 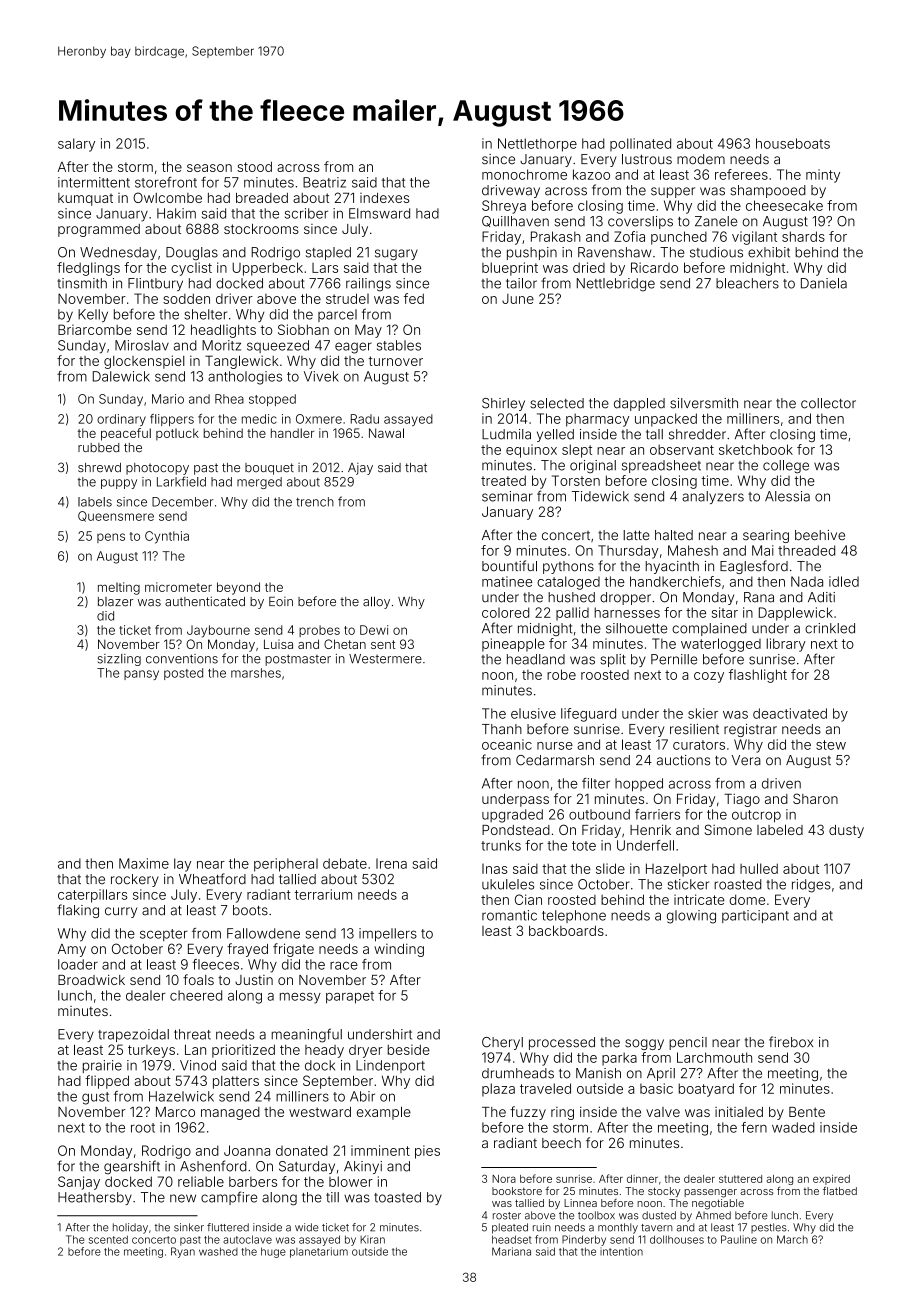 I want to click on March, so click(x=792, y=1239).
